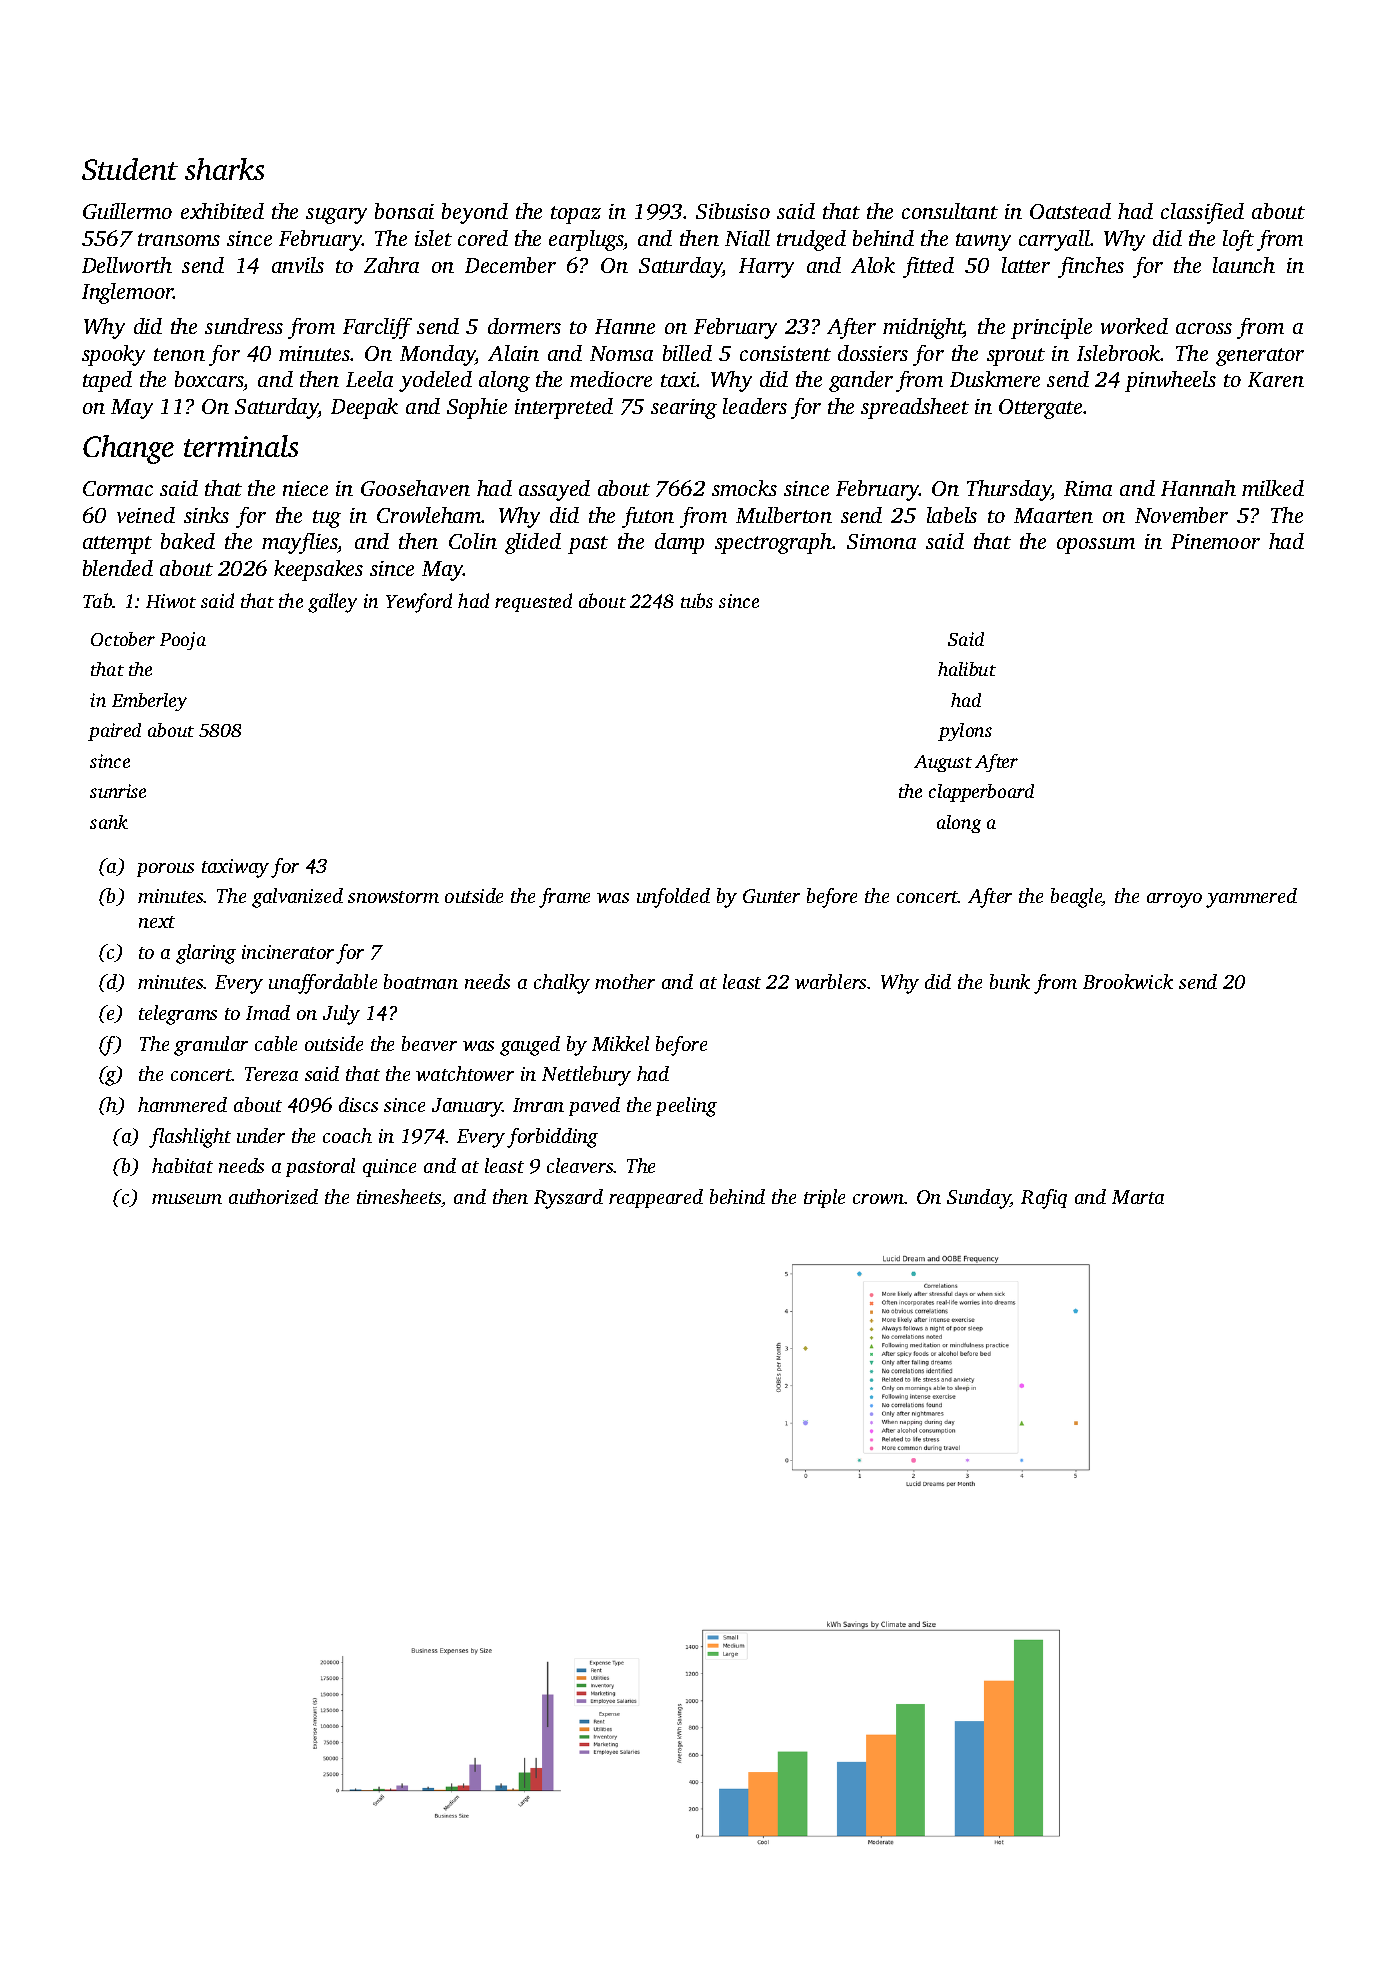 The width and height of the screenshot is (1386, 1969). I want to click on snowstorm, so click(393, 897).
